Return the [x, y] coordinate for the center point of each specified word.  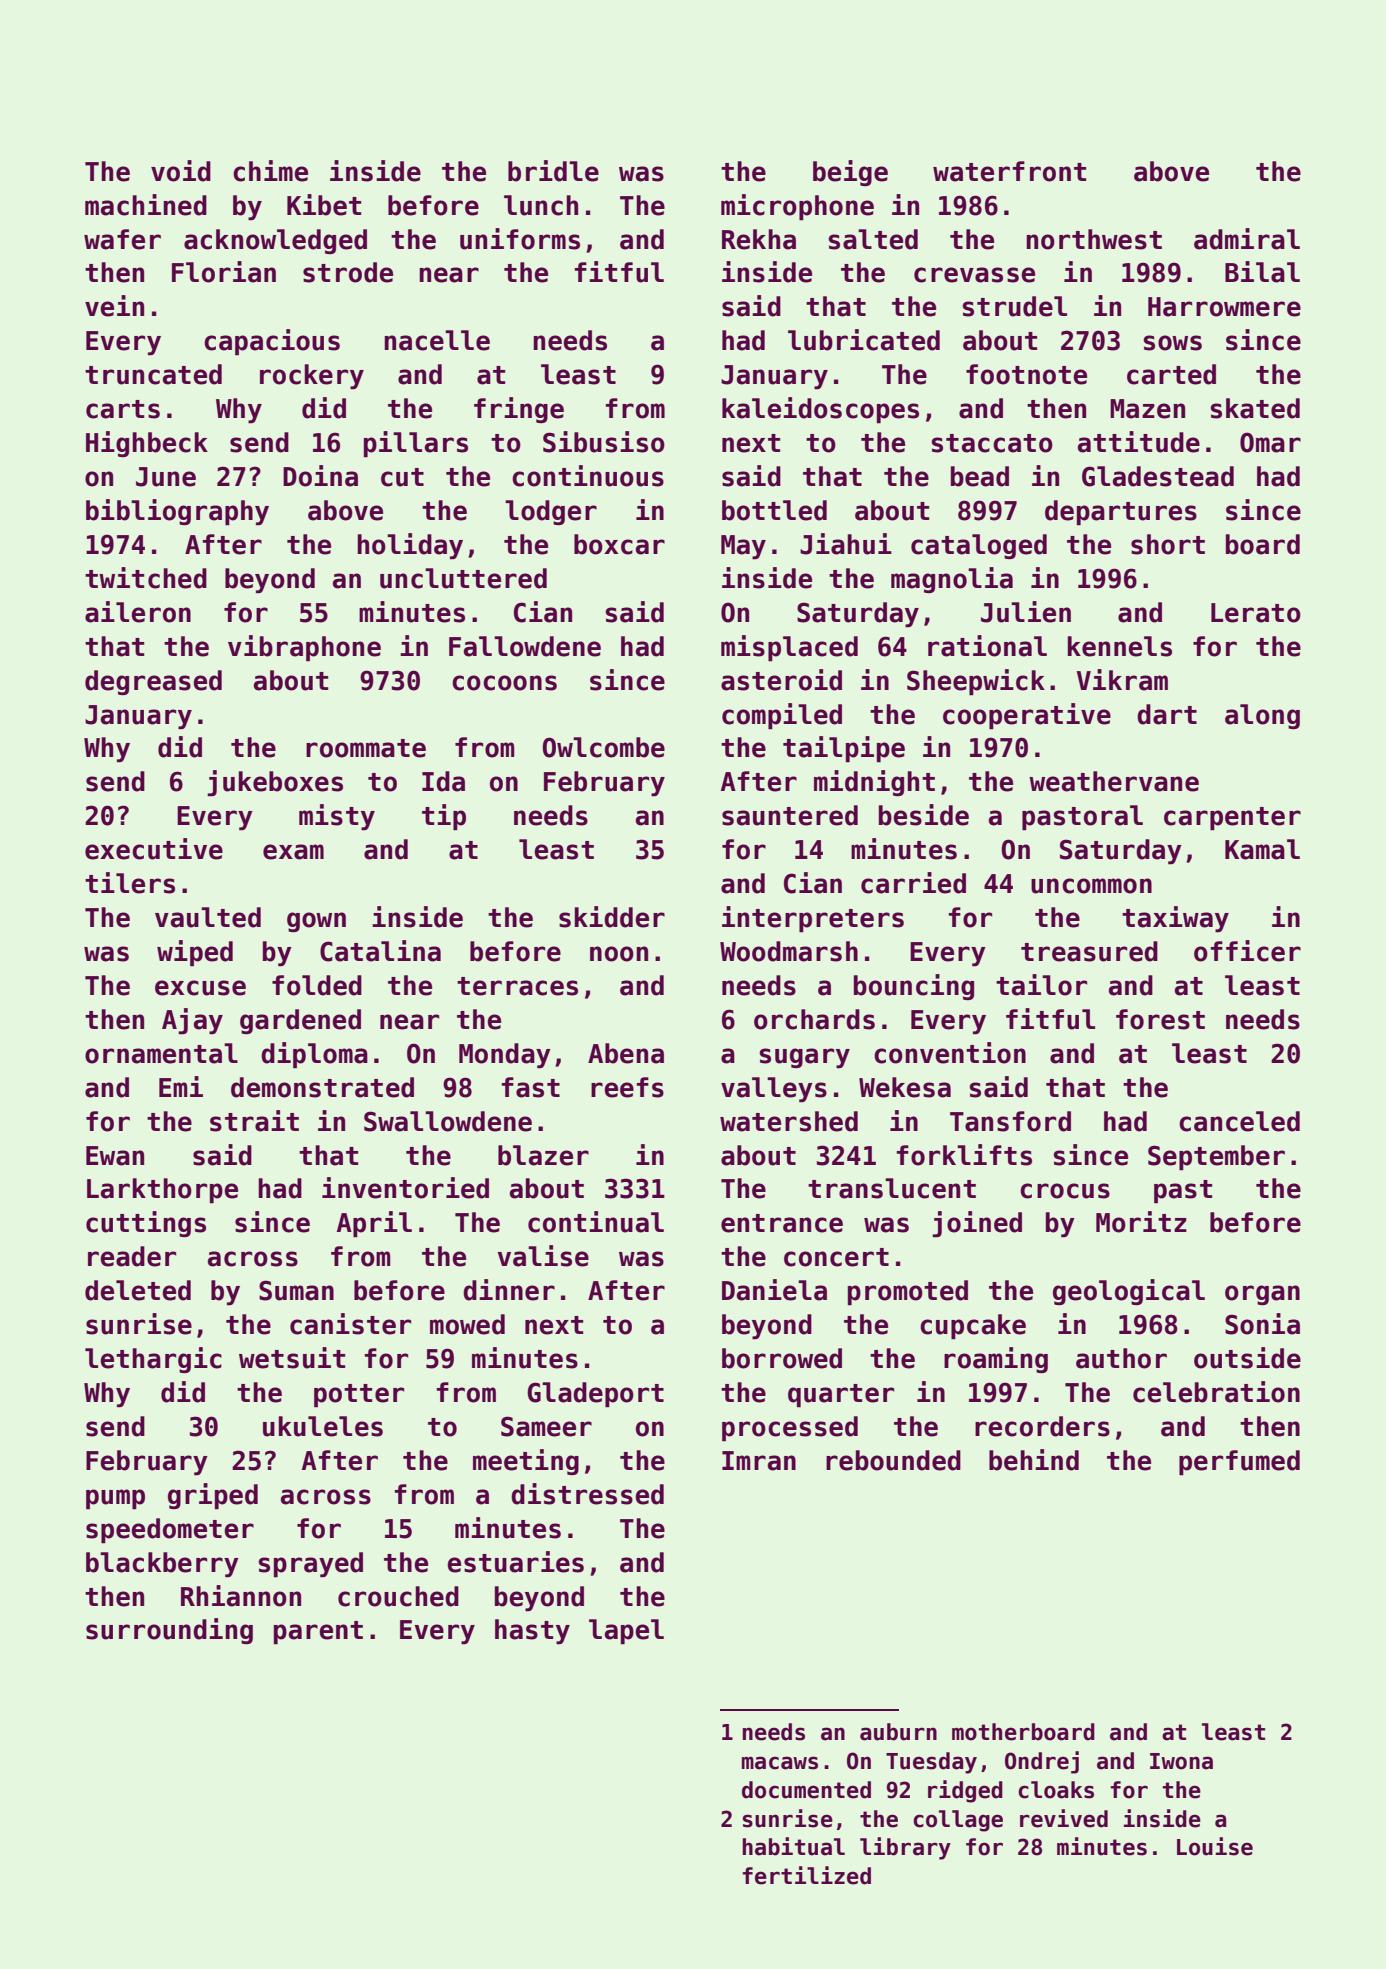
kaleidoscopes [820, 410]
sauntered [790, 815]
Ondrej [1042, 1762]
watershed [789, 1121]
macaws [780, 1763]
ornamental [161, 1053]
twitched [146, 578]
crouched [398, 1596]
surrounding [169, 1631]
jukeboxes [275, 783]
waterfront [1009, 171]
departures [1121, 513]
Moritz [1141, 1222]
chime [270, 171]
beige [850, 173]
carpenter [1232, 819]
